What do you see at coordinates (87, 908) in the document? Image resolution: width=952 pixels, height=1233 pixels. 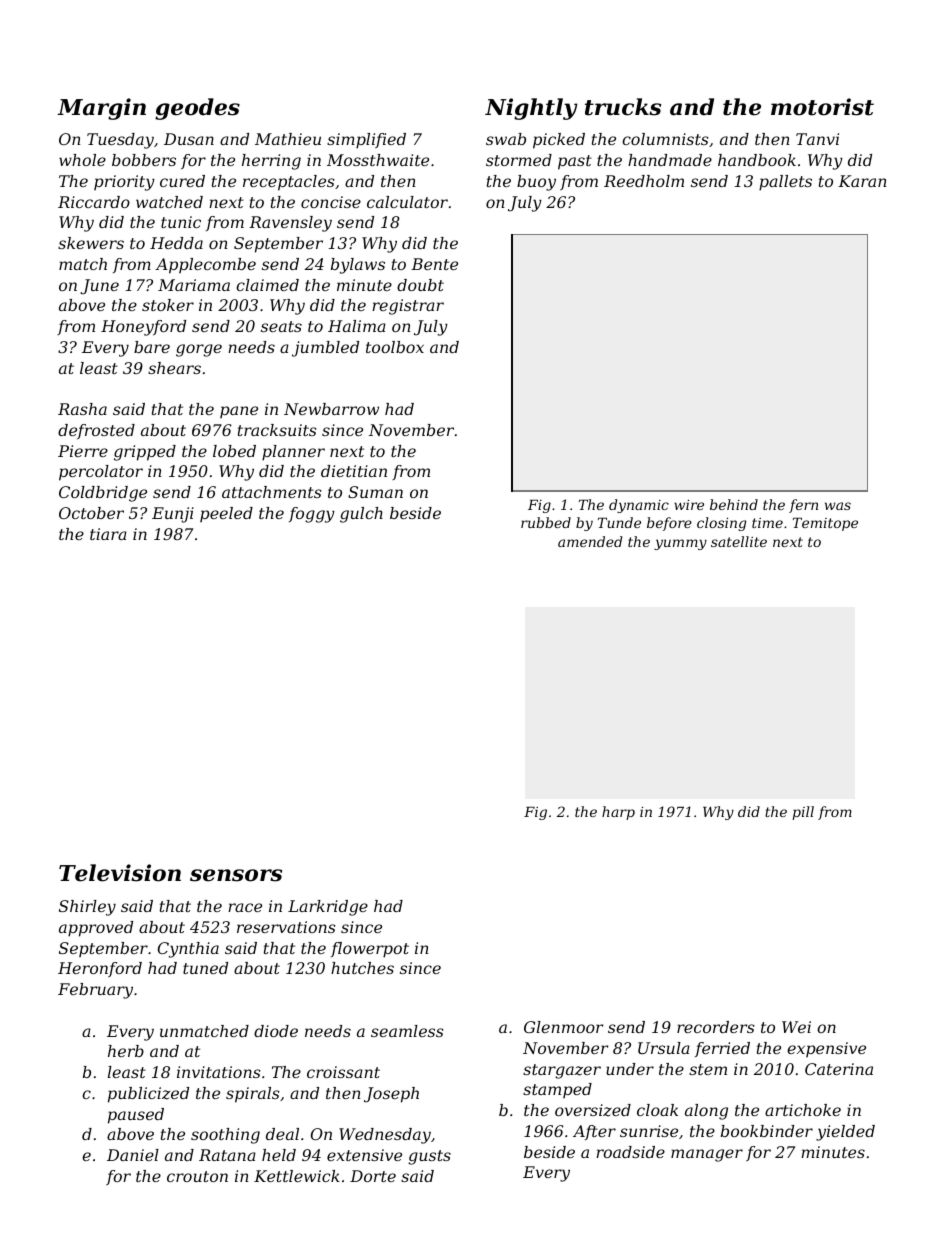 I see `Shirley` at bounding box center [87, 908].
